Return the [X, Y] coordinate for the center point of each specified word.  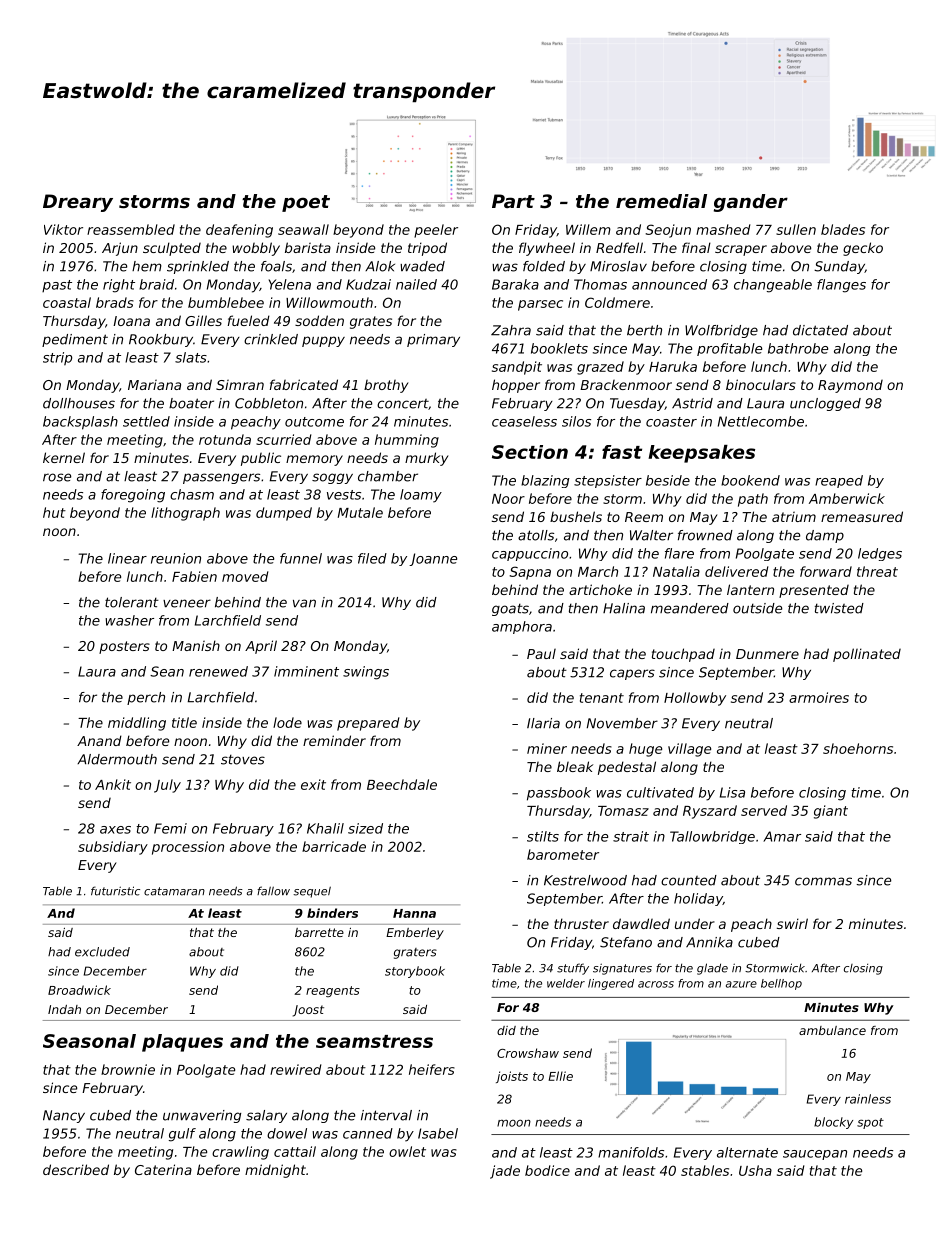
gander [751, 203]
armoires [819, 697]
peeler [436, 231]
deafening [239, 231]
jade [505, 1172]
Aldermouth [117, 759]
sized [365, 828]
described [76, 1169]
